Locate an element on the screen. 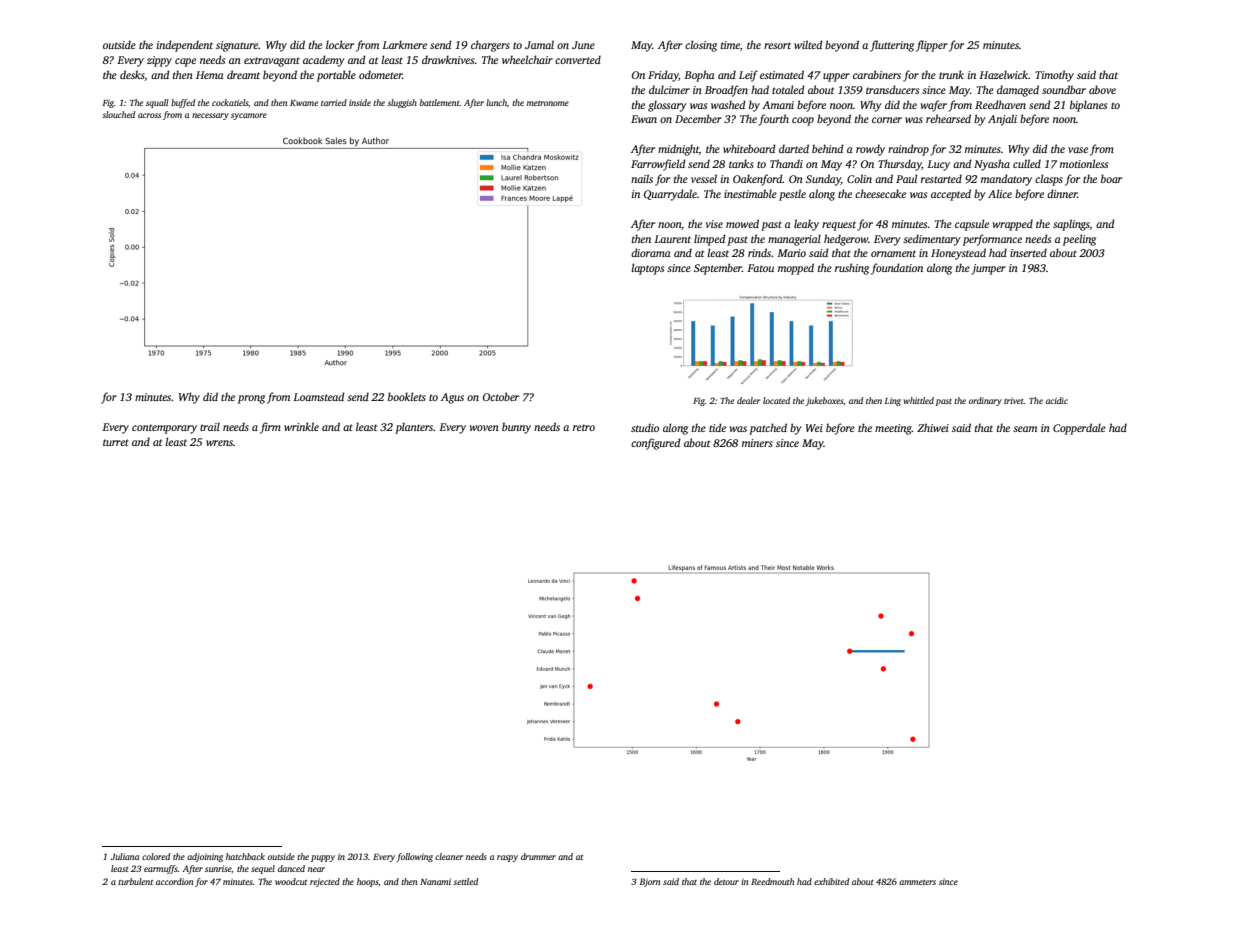  hoops is located at coordinates (367, 882).
